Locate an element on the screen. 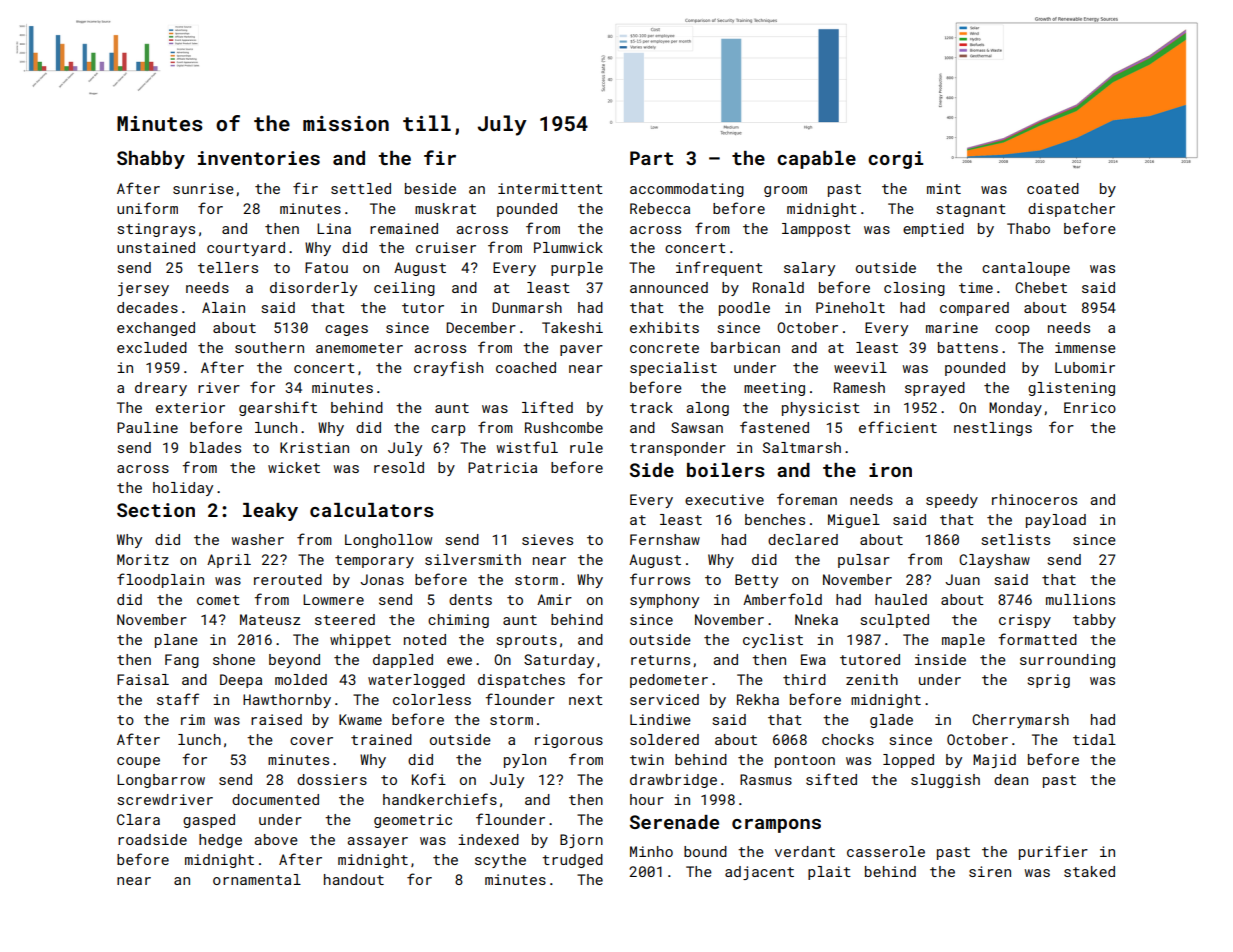  corgi is located at coordinates (895, 160).
